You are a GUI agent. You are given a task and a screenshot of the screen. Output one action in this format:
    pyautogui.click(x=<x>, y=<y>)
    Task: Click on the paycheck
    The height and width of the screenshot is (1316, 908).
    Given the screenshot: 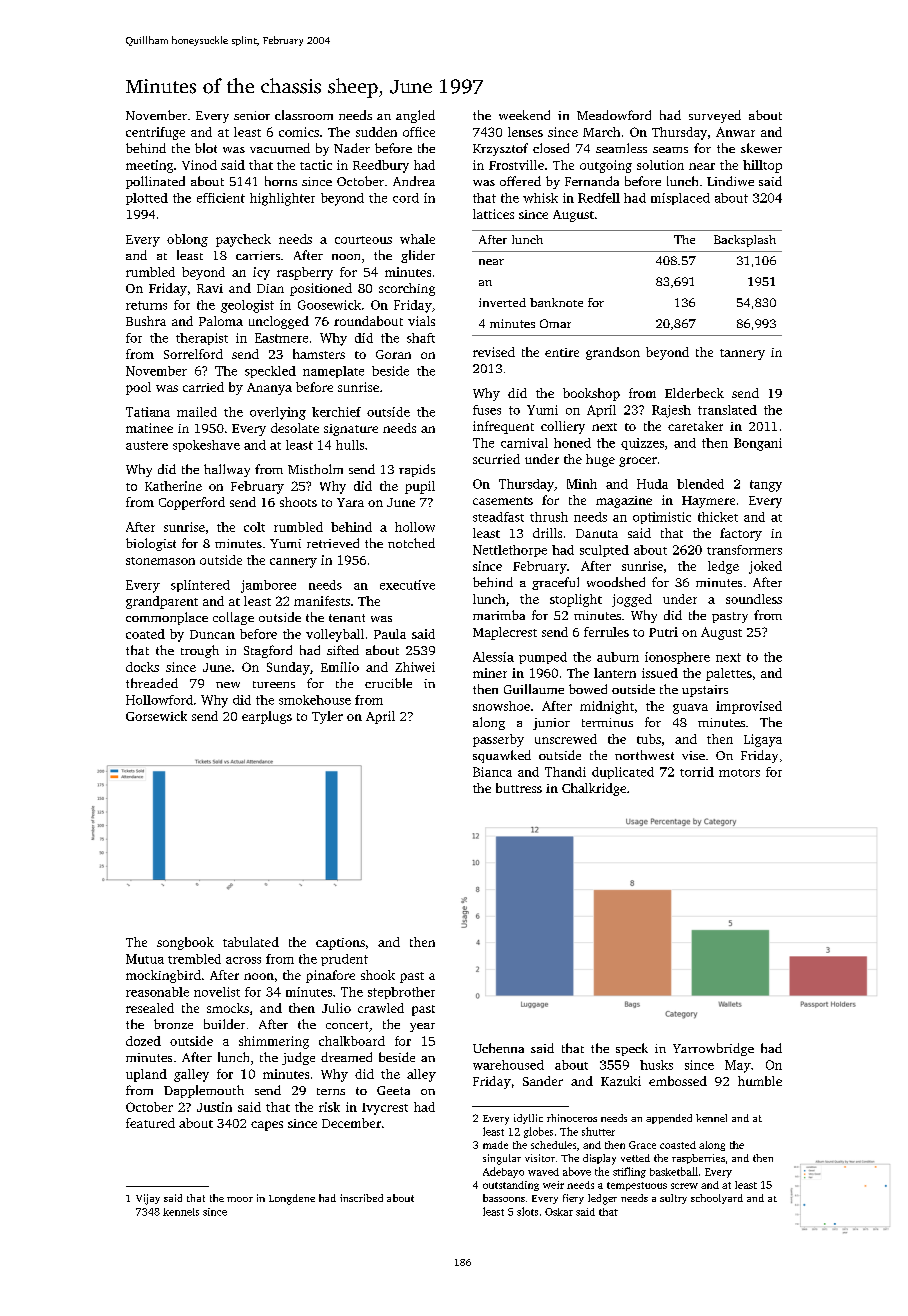 What is the action you would take?
    pyautogui.click(x=243, y=240)
